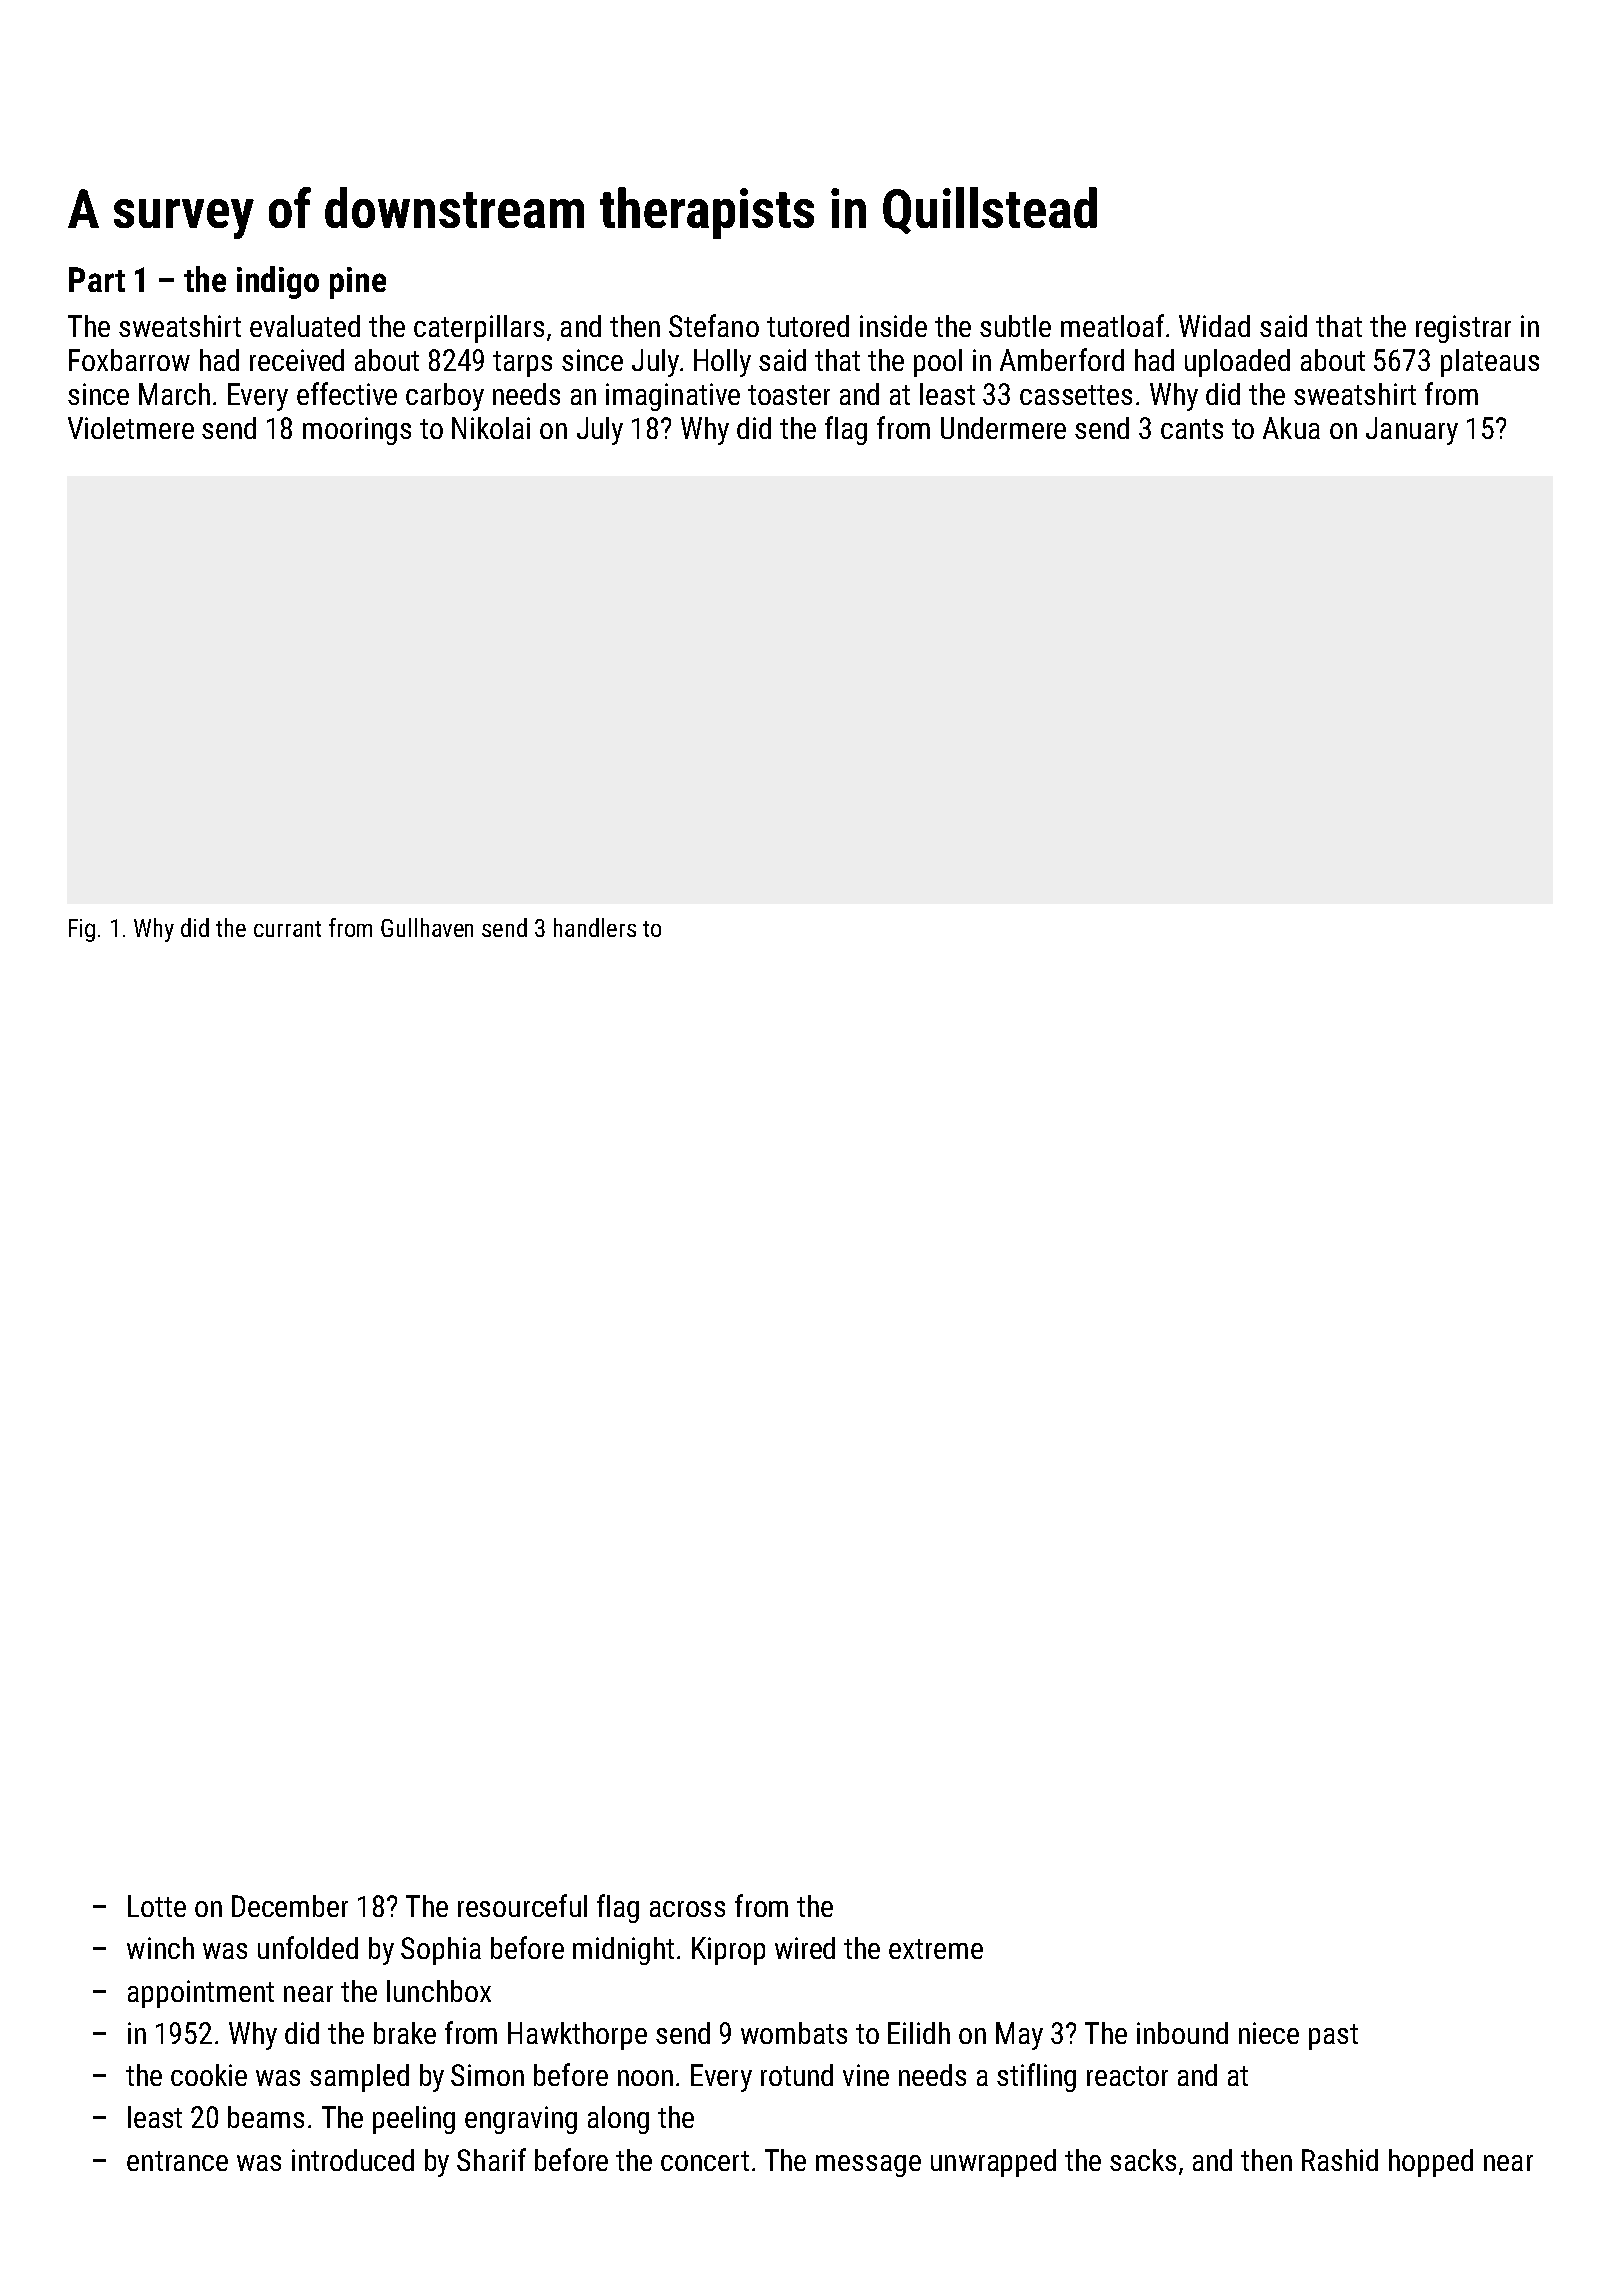 This document has height=2292, width=1620. I want to click on message, so click(868, 2166).
